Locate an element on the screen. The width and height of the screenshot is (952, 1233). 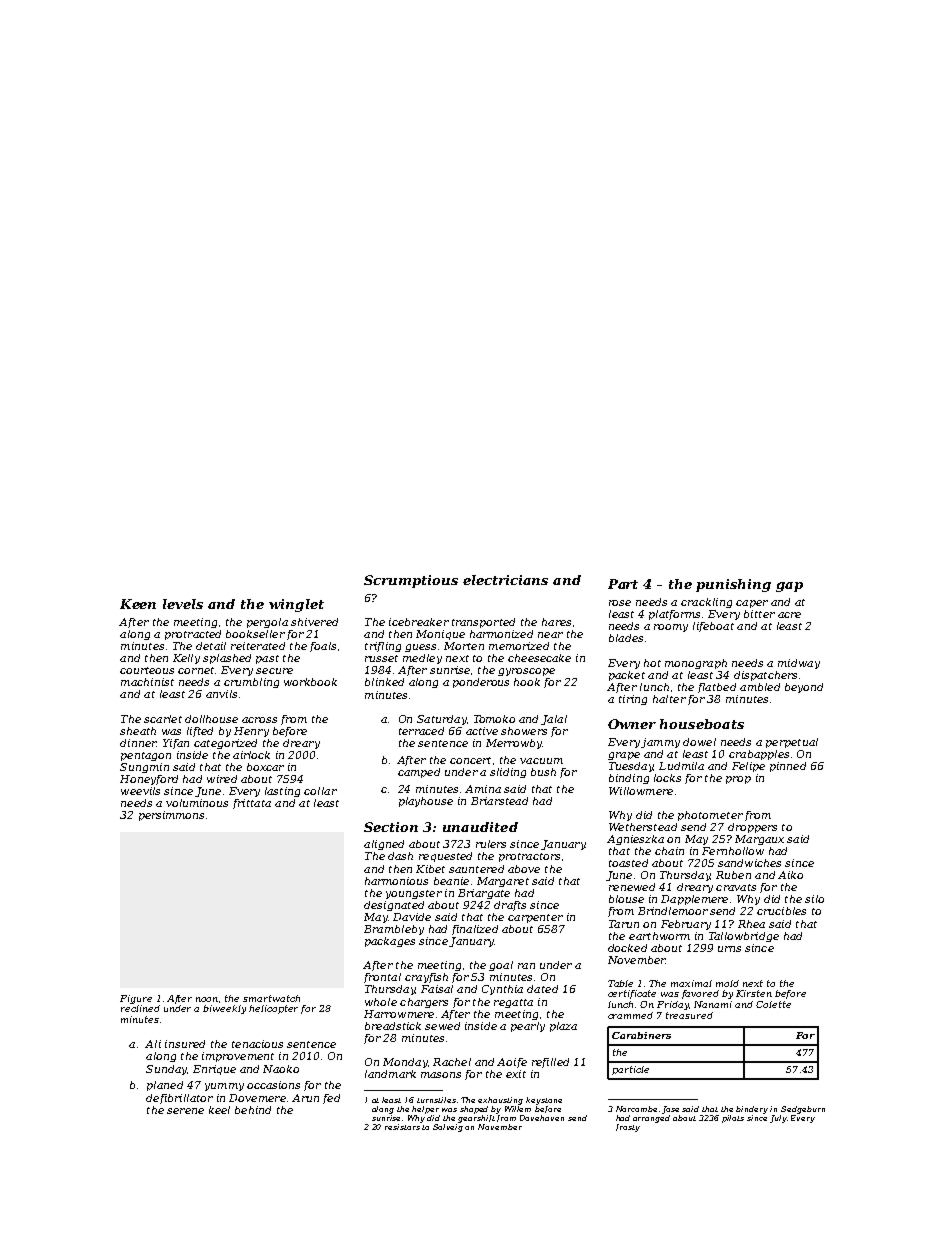
houseboats is located at coordinates (702, 724).
